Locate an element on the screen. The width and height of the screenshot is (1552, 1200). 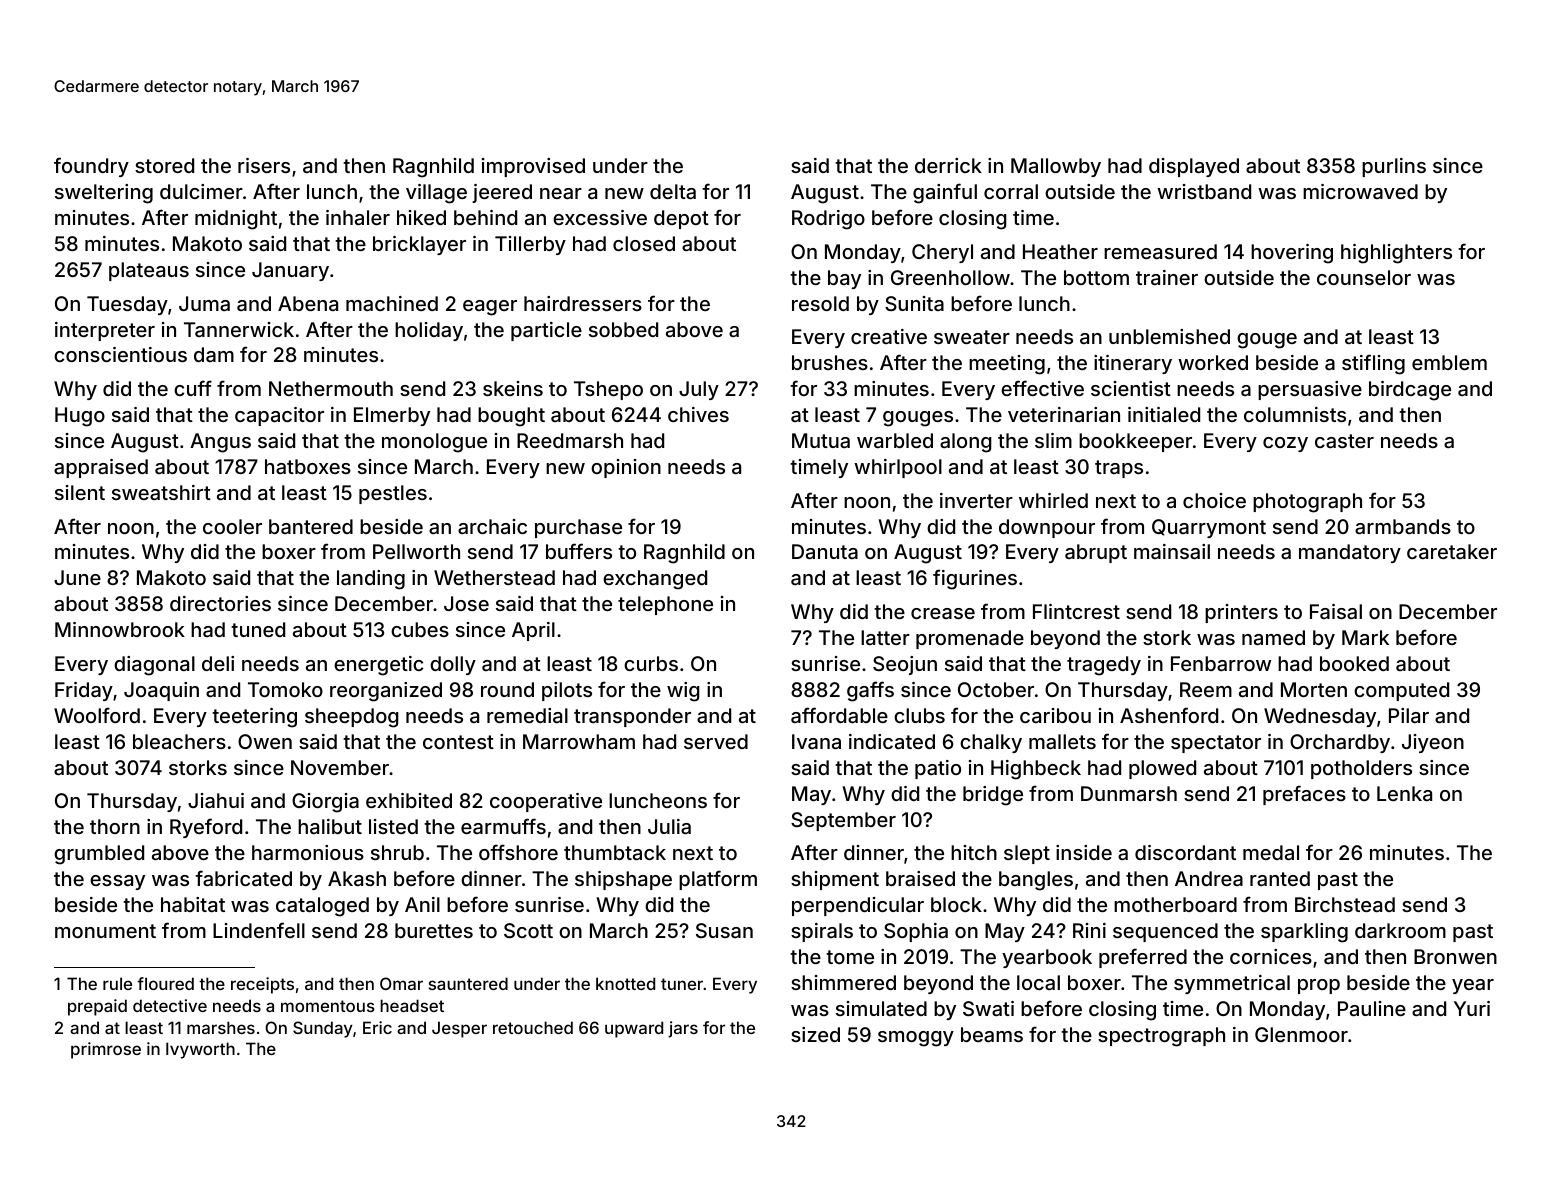
directories is located at coordinates (220, 603).
